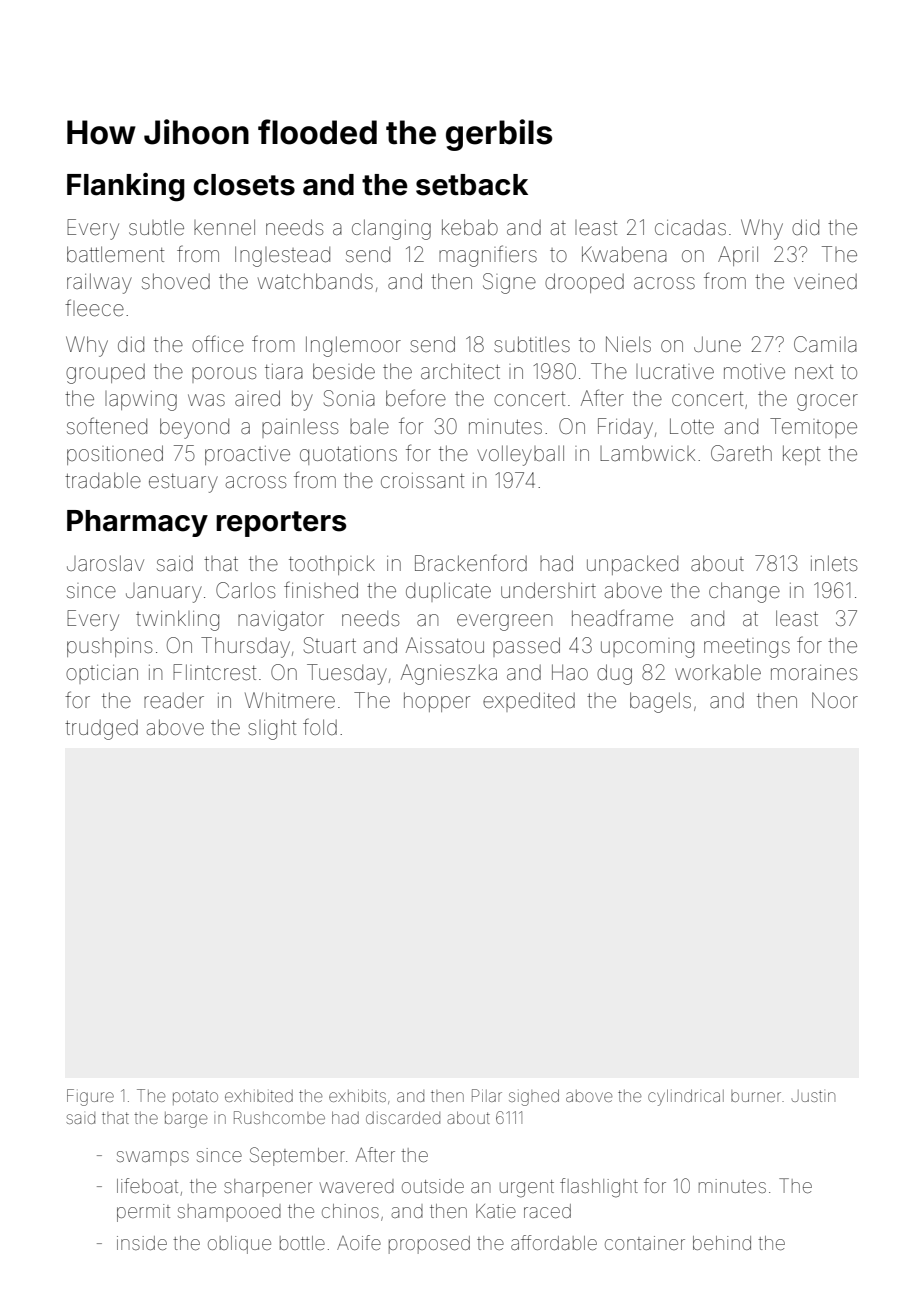 This screenshot has height=1311, width=924. What do you see at coordinates (744, 592) in the screenshot?
I see `change` at bounding box center [744, 592].
